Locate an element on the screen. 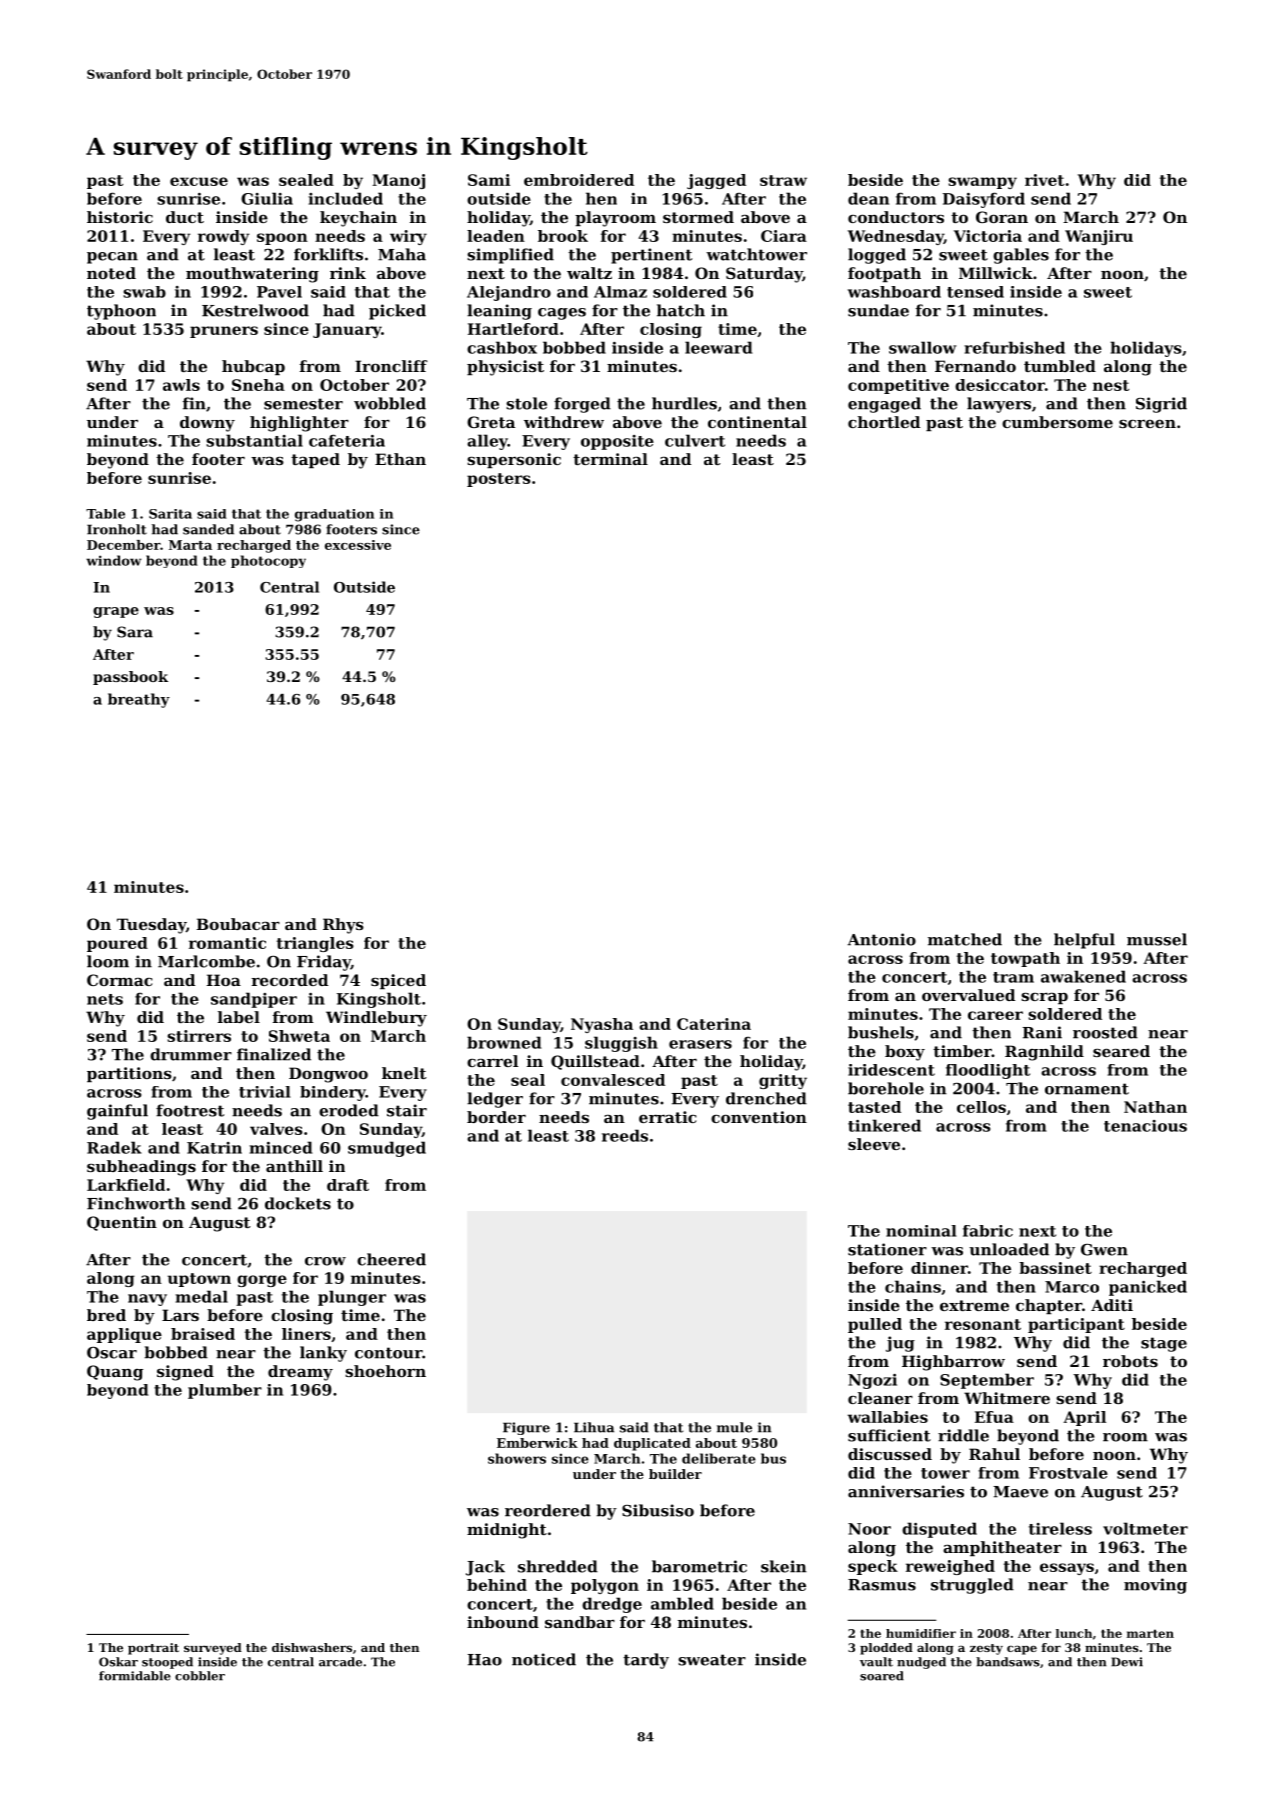 This screenshot has height=1802, width=1274. Antonio is located at coordinates (881, 939).
